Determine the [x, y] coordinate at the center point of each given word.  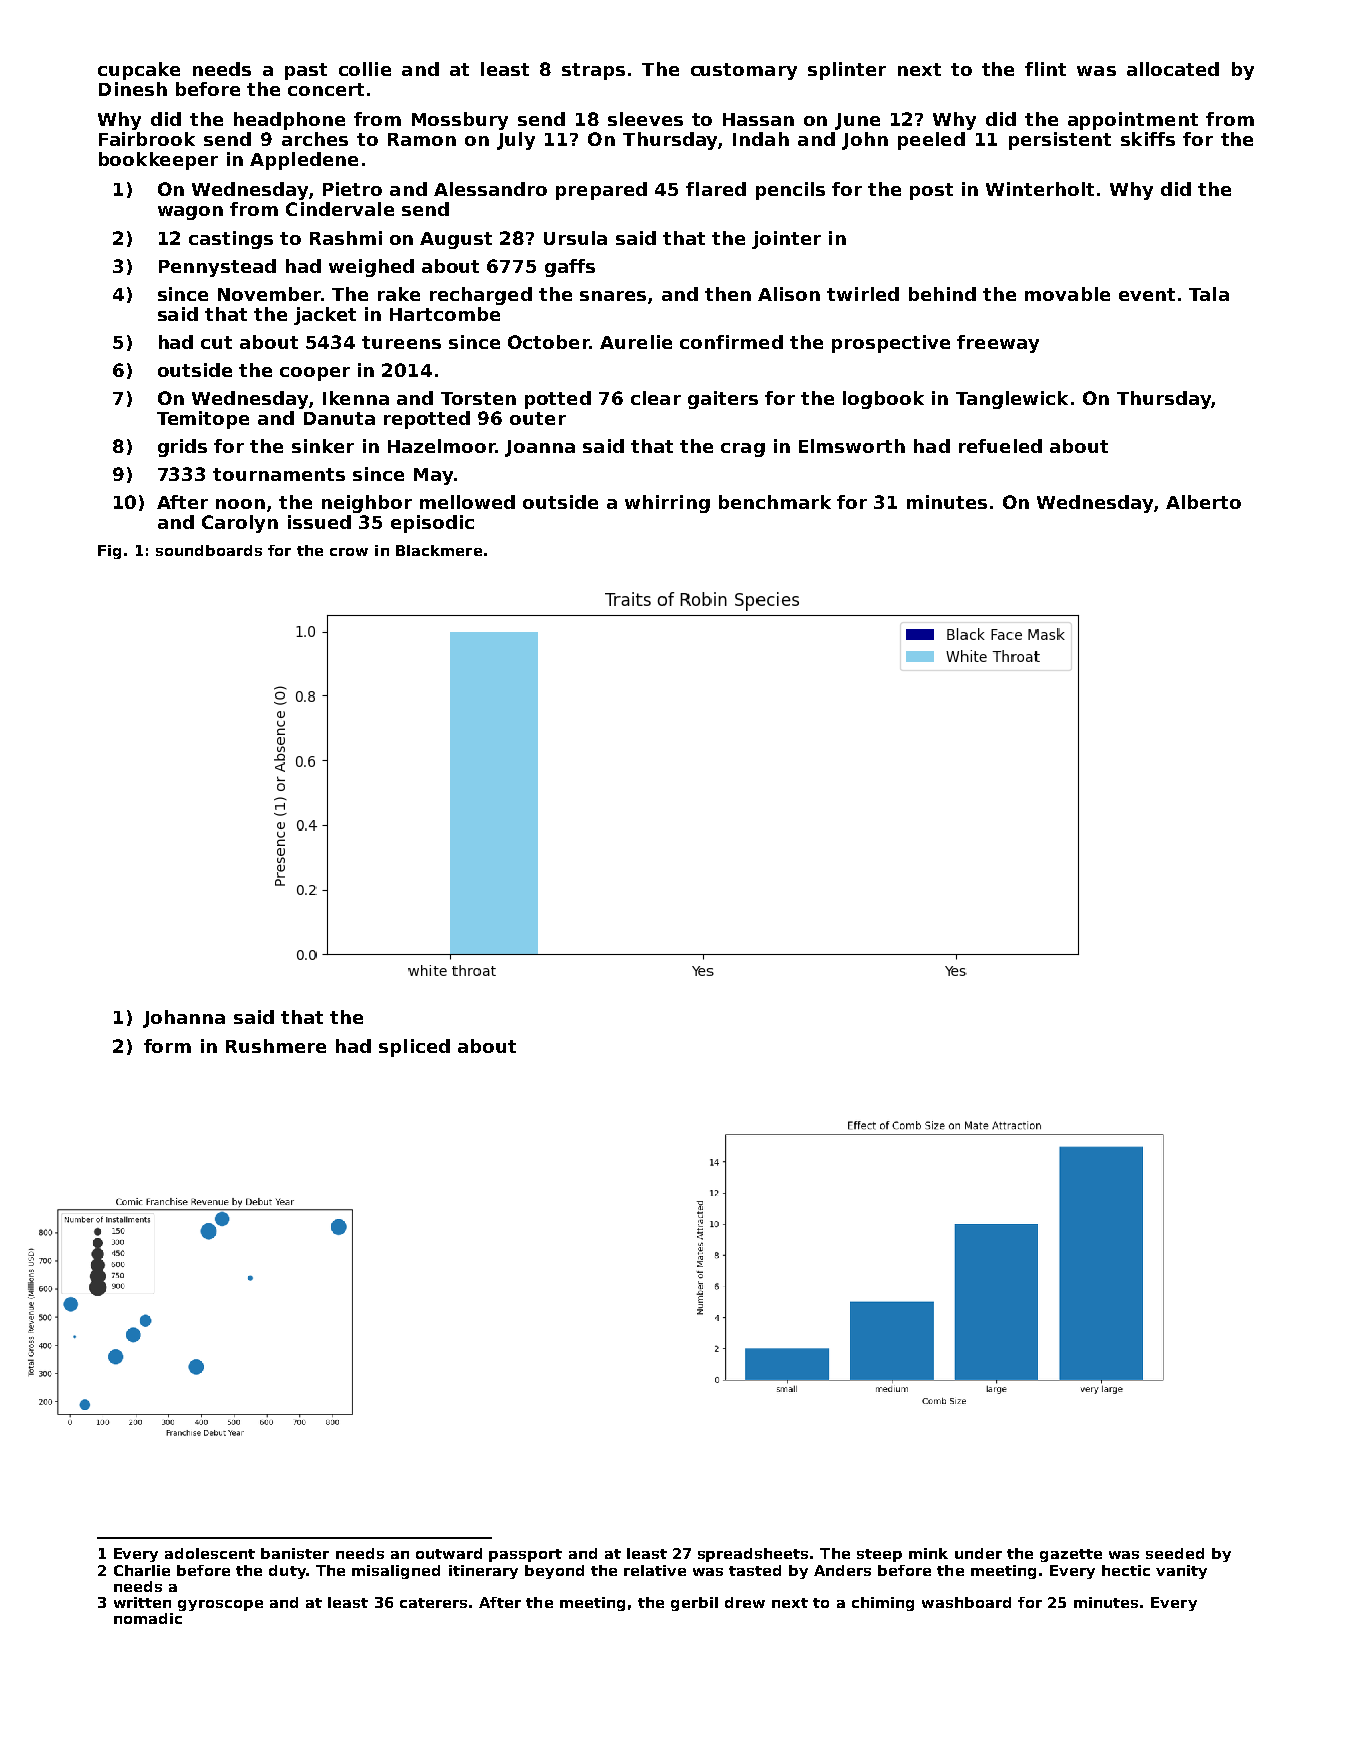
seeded [1175, 1553]
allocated [1173, 69]
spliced [414, 1048]
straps [593, 71]
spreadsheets [753, 1555]
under [978, 1553]
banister [295, 1553]
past [306, 71]
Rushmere [276, 1046]
